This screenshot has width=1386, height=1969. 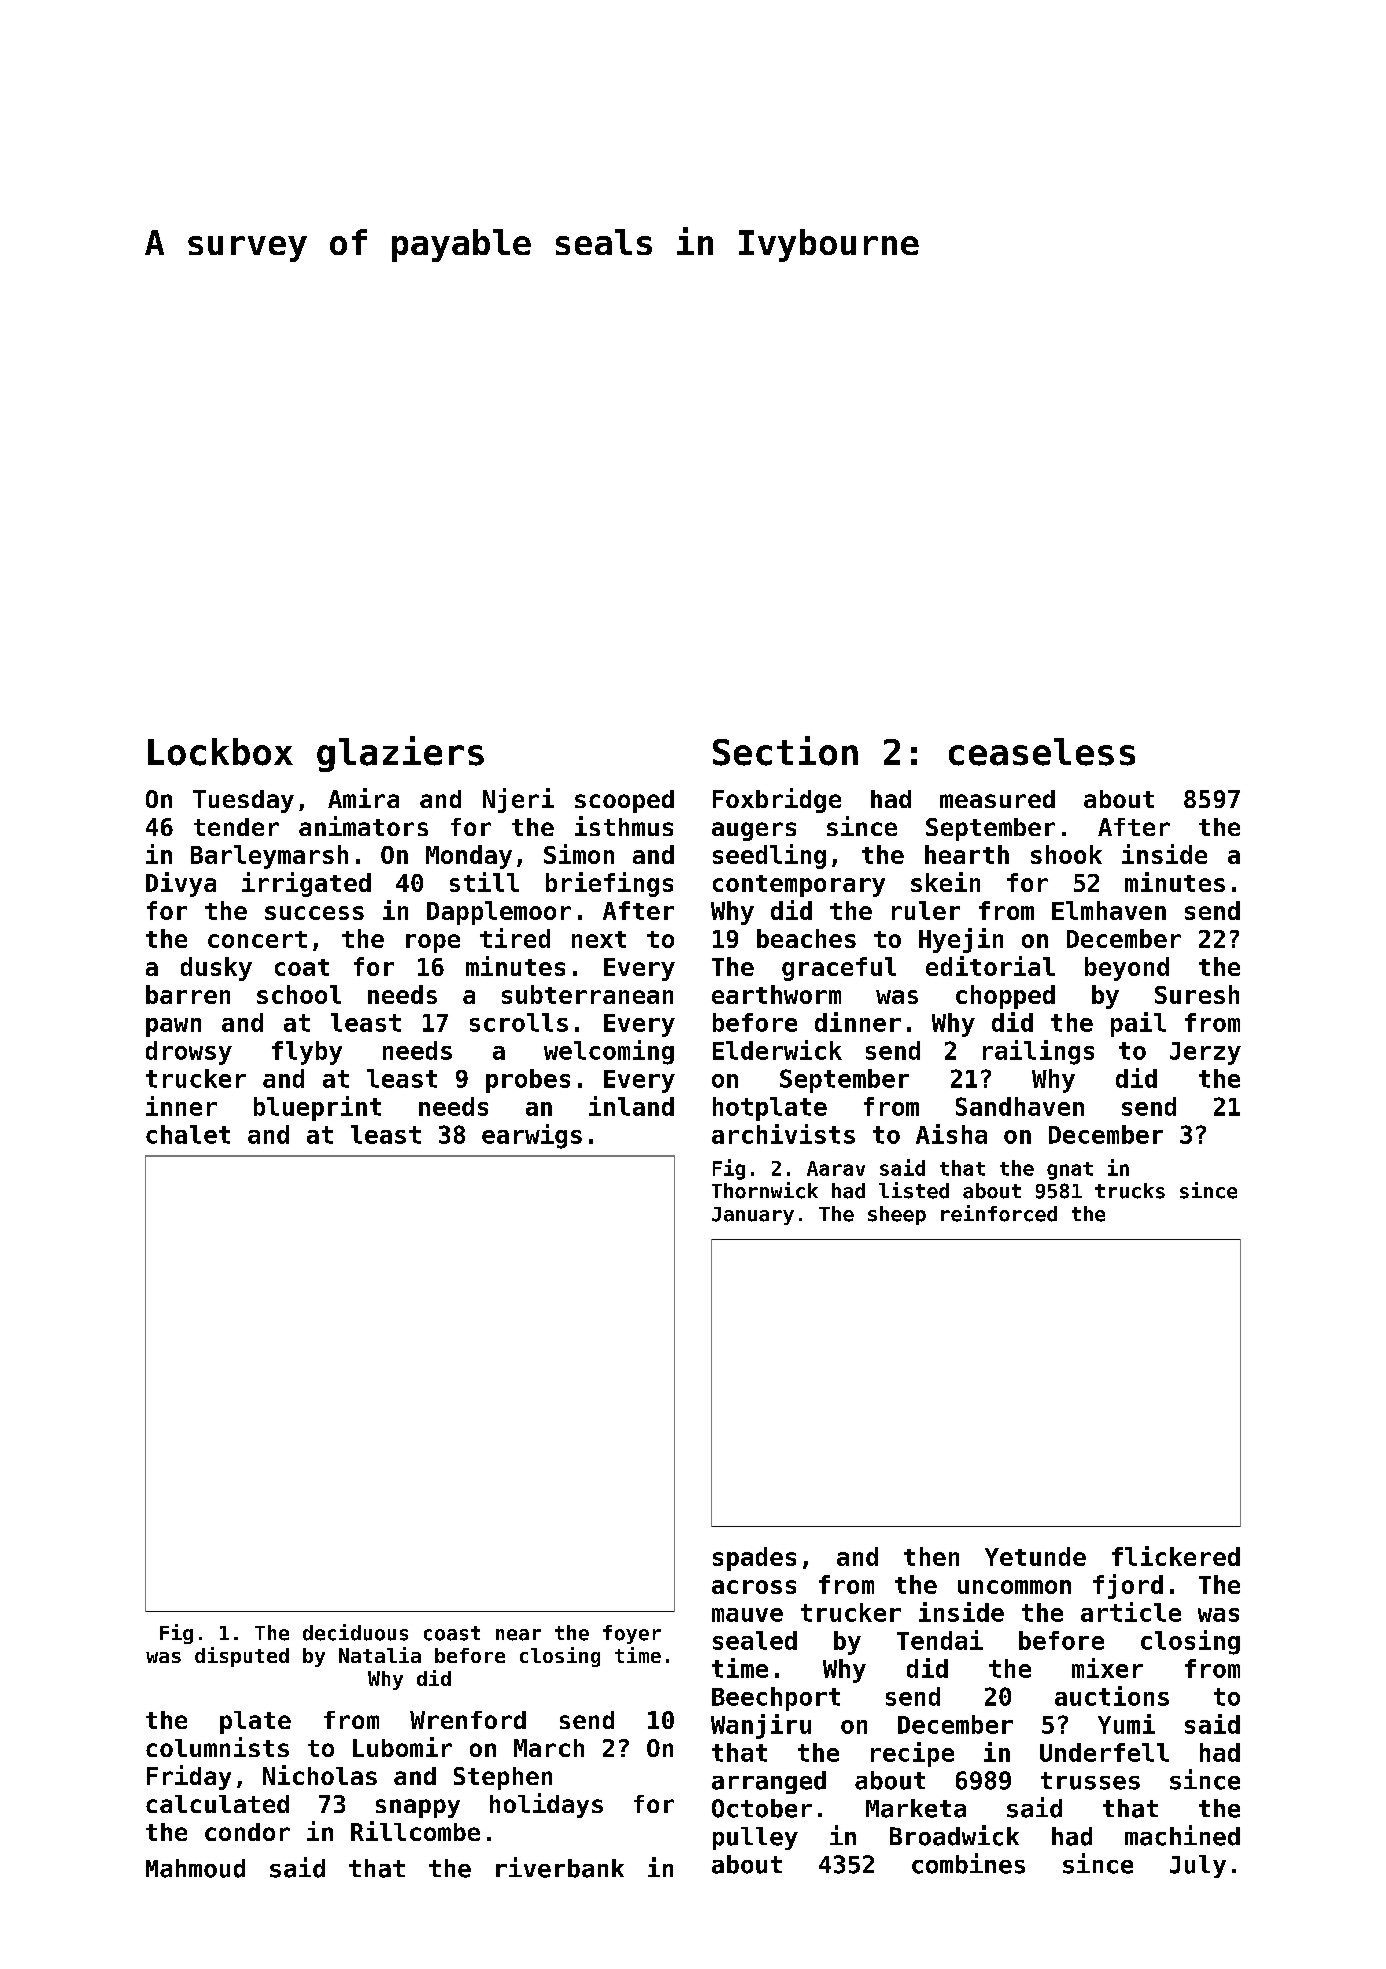 I want to click on January, so click(x=753, y=1216).
